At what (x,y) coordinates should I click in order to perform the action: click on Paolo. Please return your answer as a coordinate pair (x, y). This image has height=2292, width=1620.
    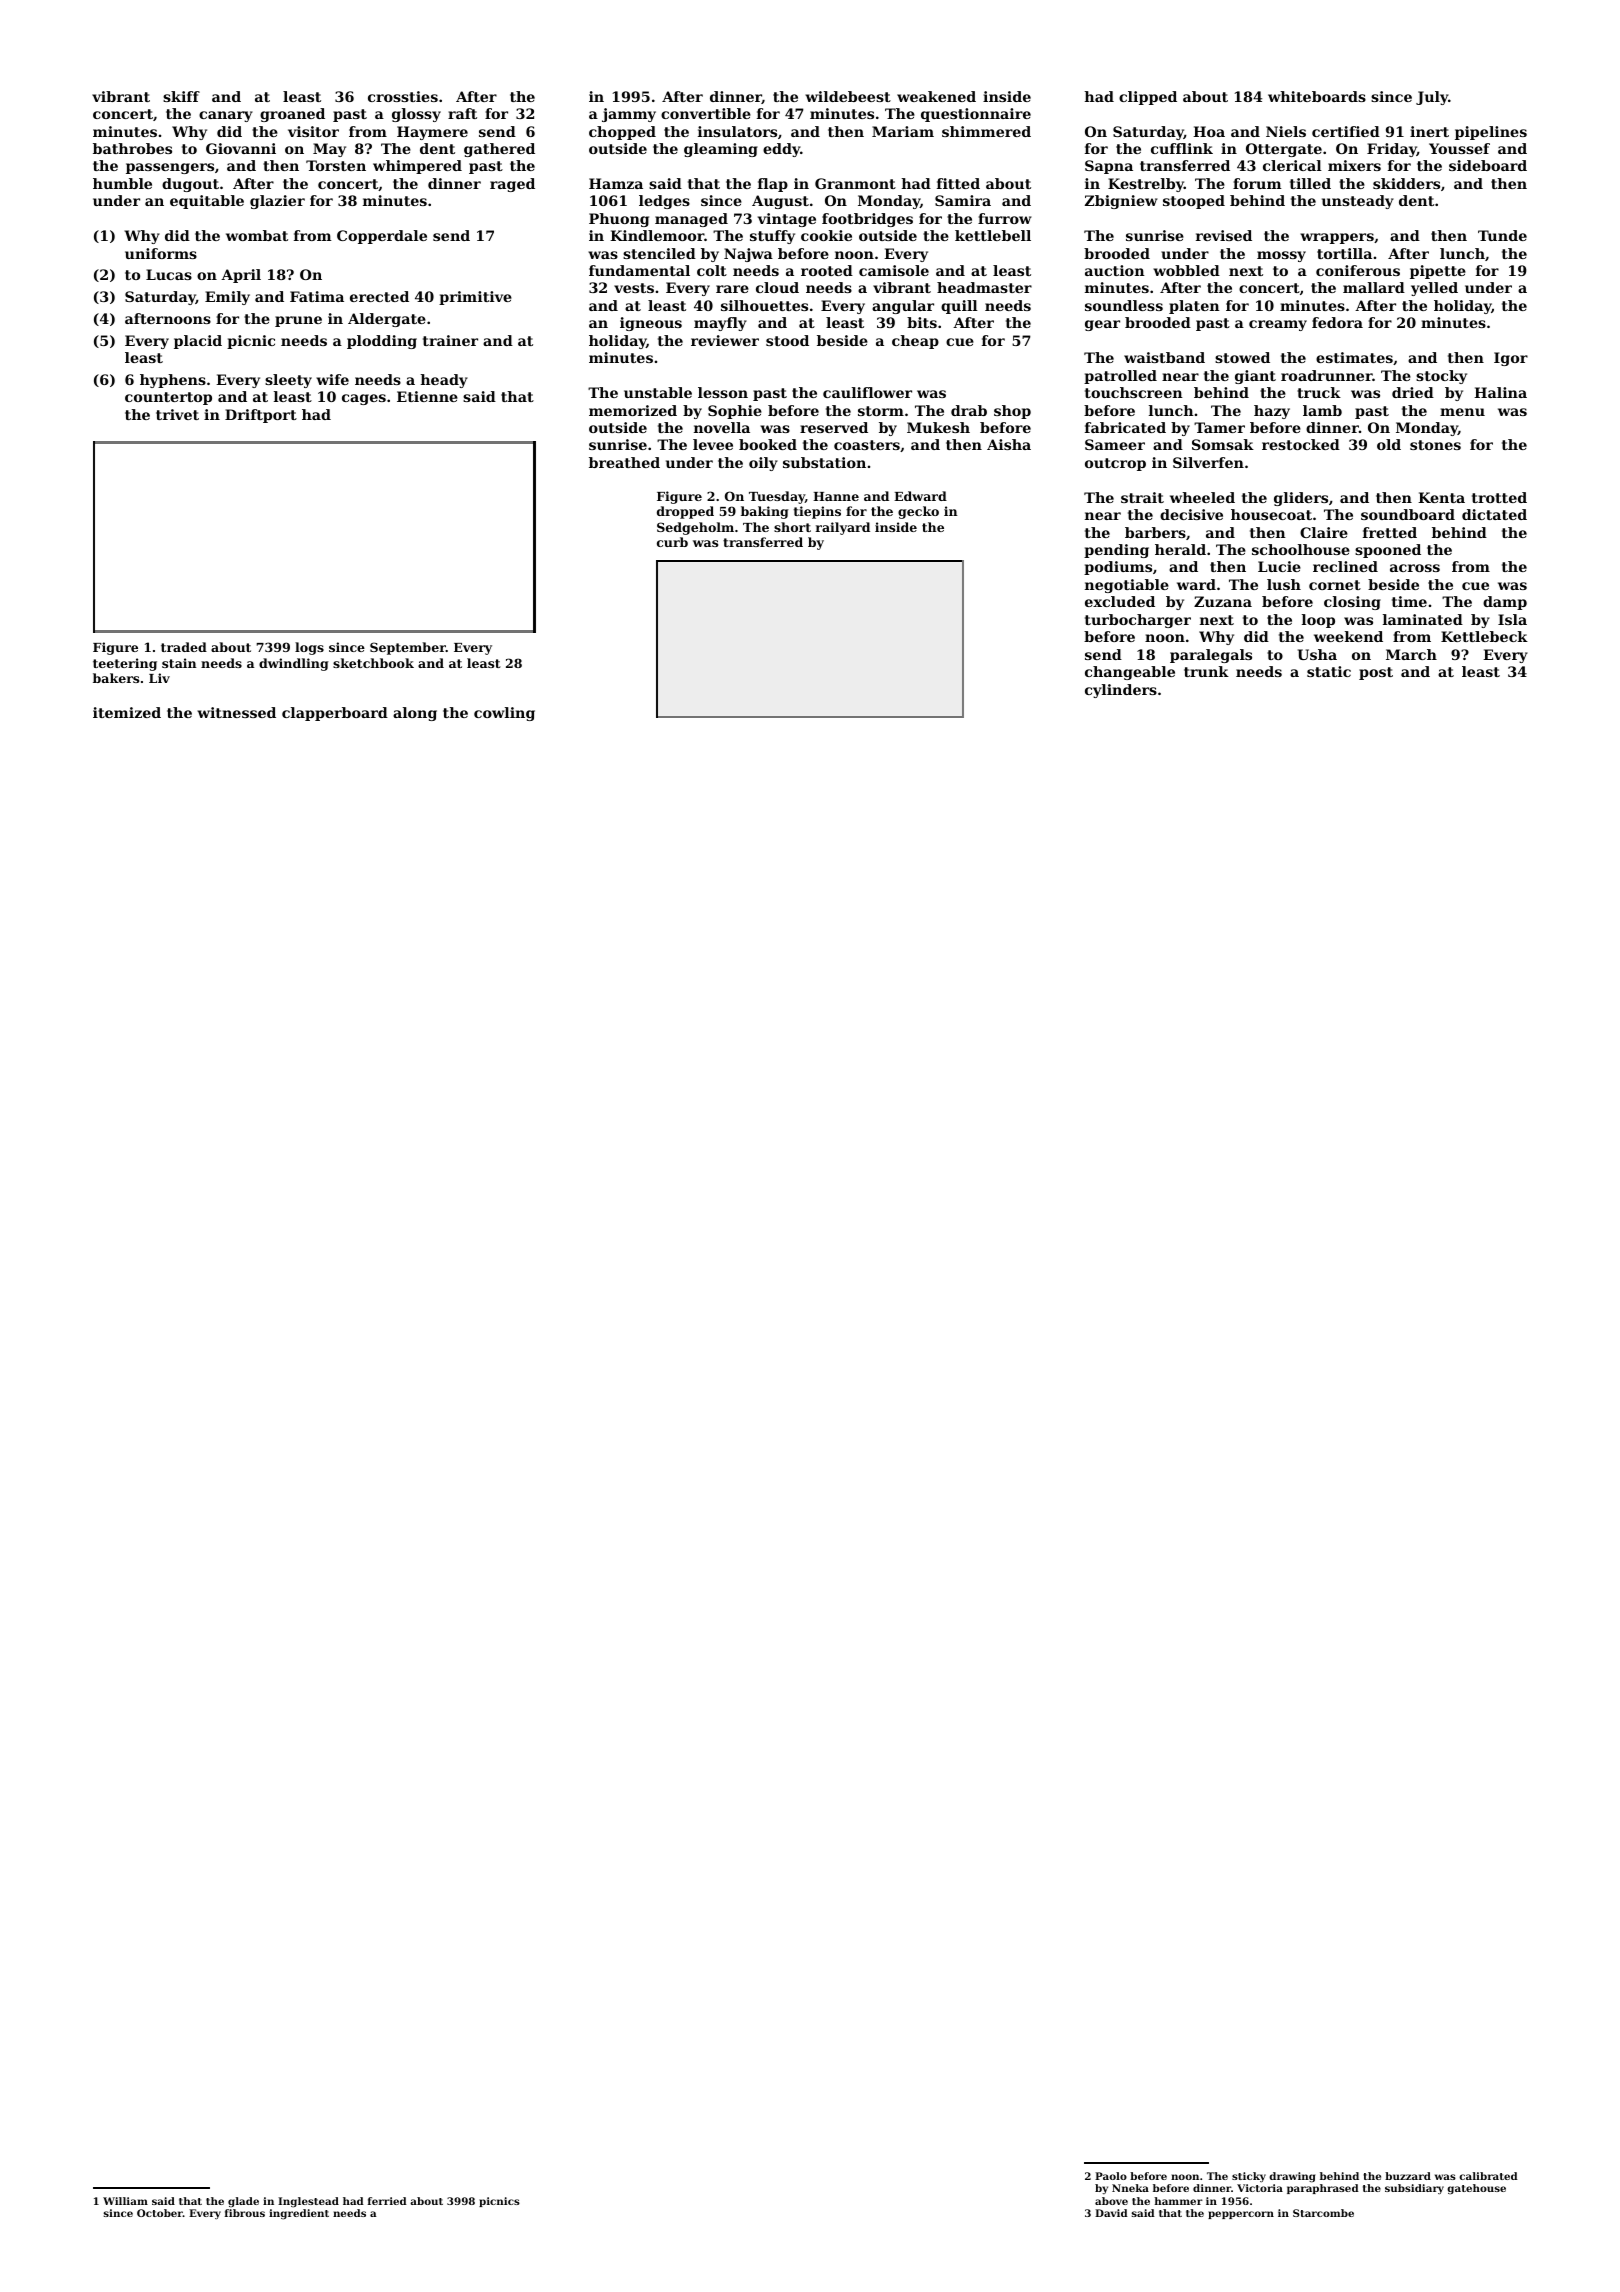
    Looking at the image, I should click on (1111, 2176).
